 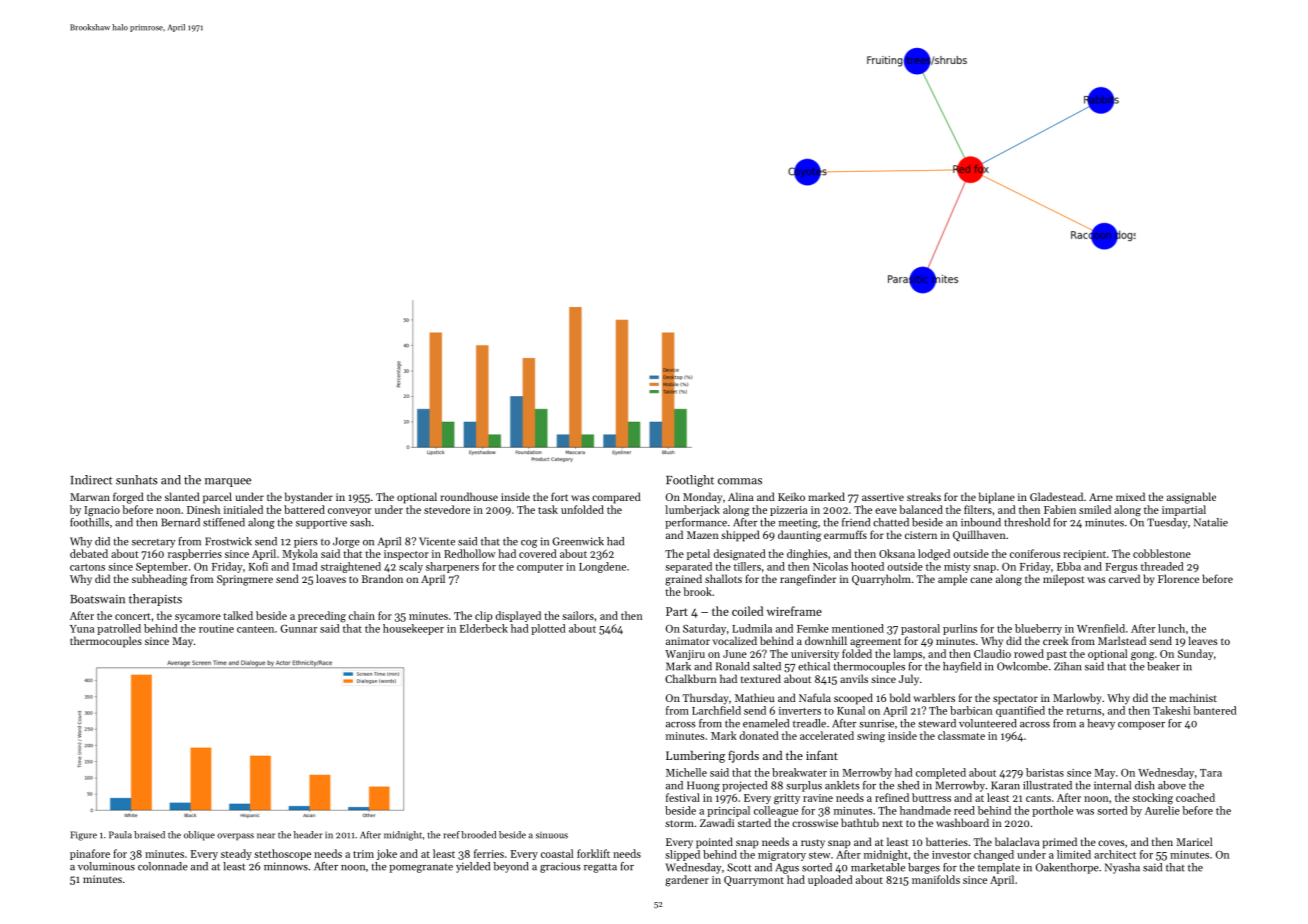 What do you see at coordinates (469, 496) in the page?
I see `roundhouse` at bounding box center [469, 496].
